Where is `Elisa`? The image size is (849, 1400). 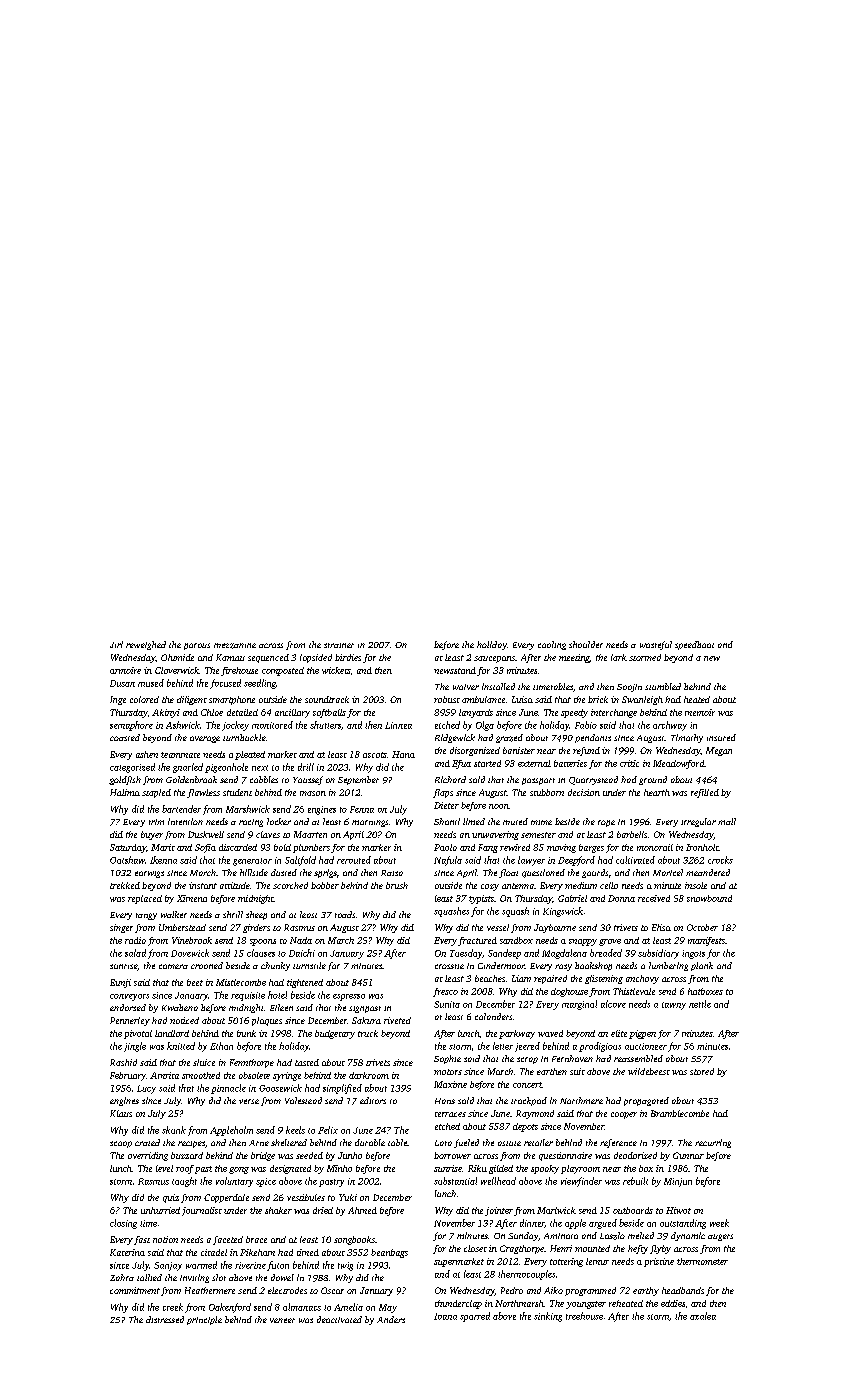
Elisa is located at coordinates (661, 927).
